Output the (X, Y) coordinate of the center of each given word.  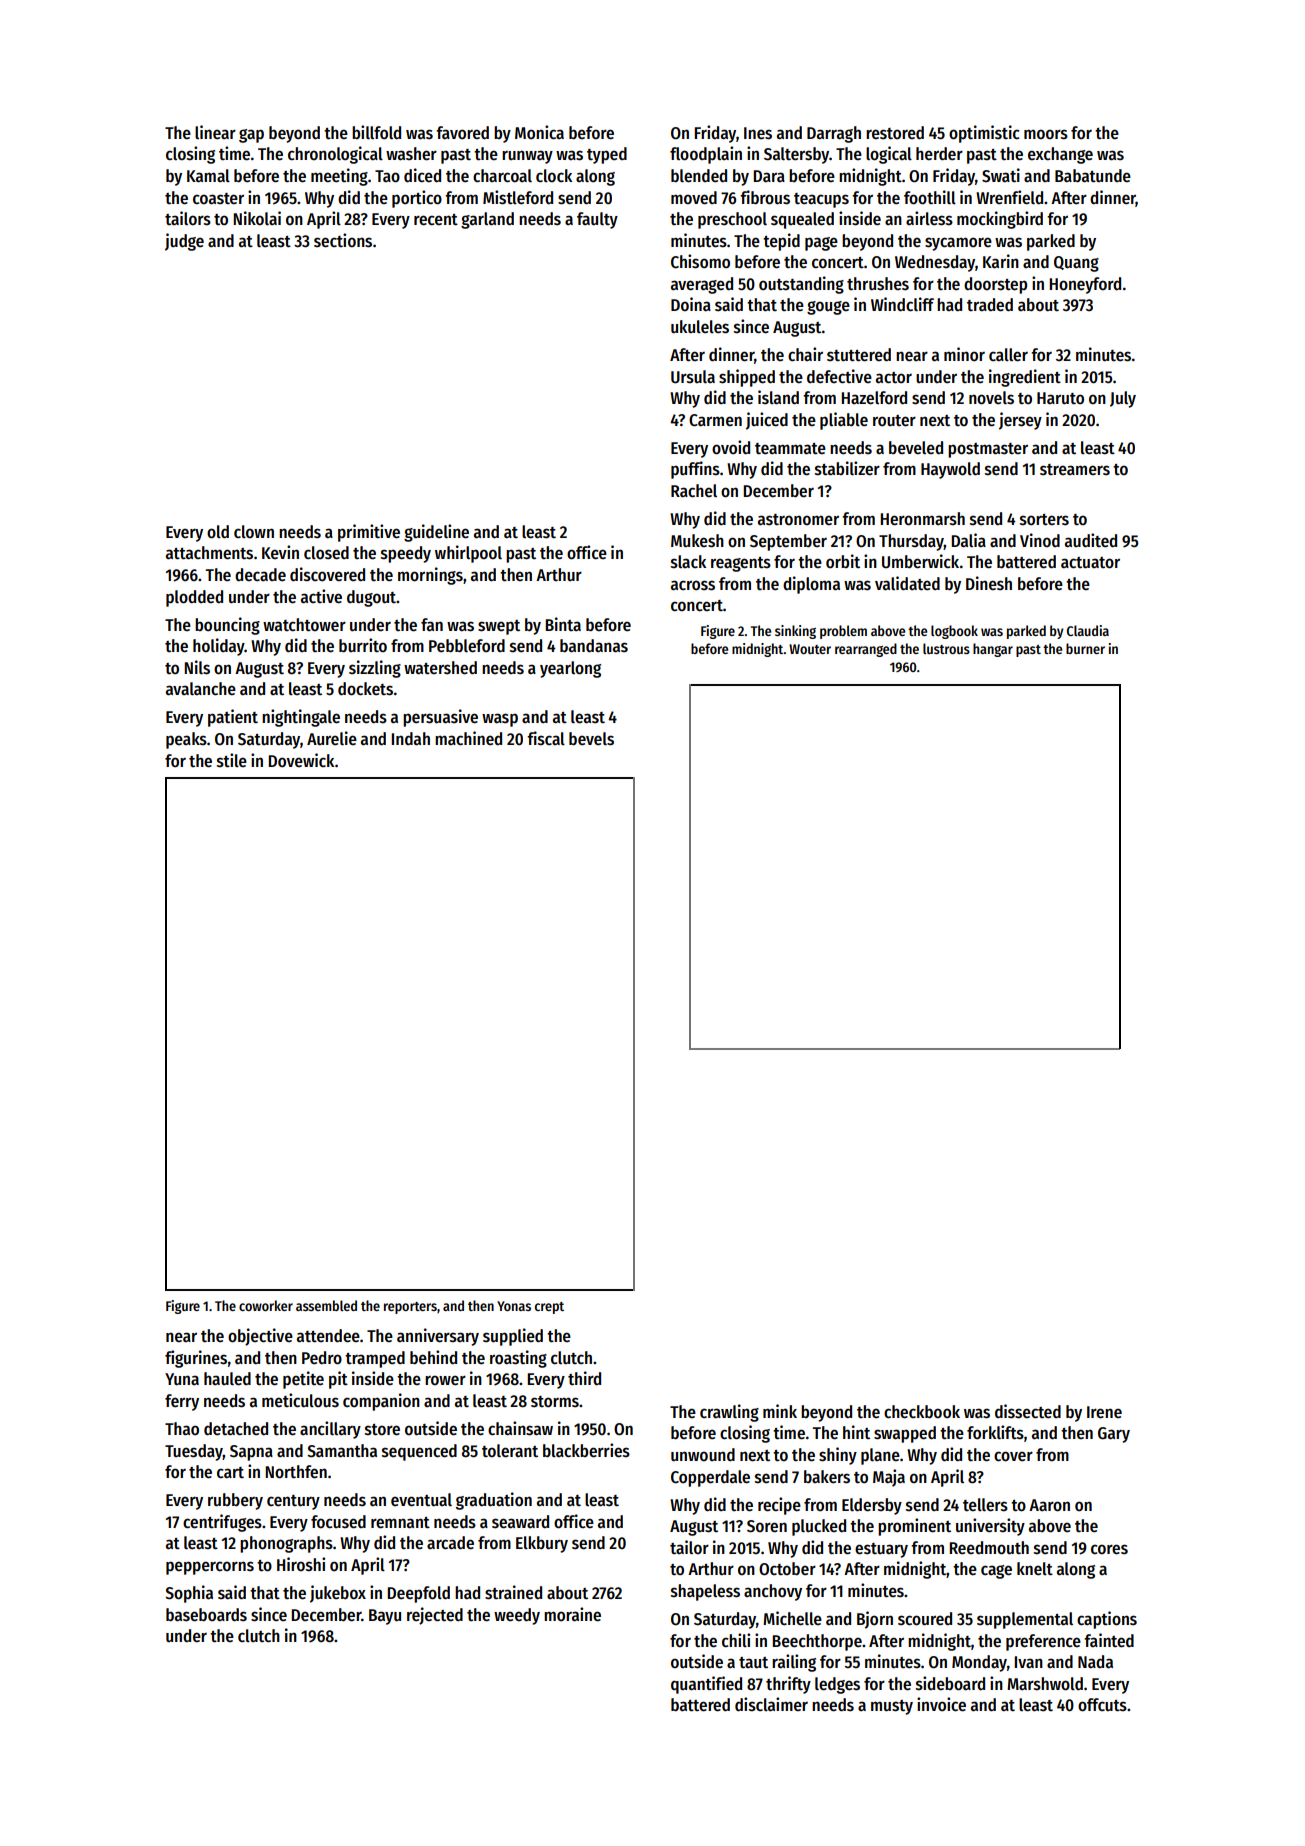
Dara (769, 176)
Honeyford (1085, 285)
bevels (591, 739)
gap (251, 136)
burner (1085, 648)
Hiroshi (301, 1564)
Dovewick (301, 760)
